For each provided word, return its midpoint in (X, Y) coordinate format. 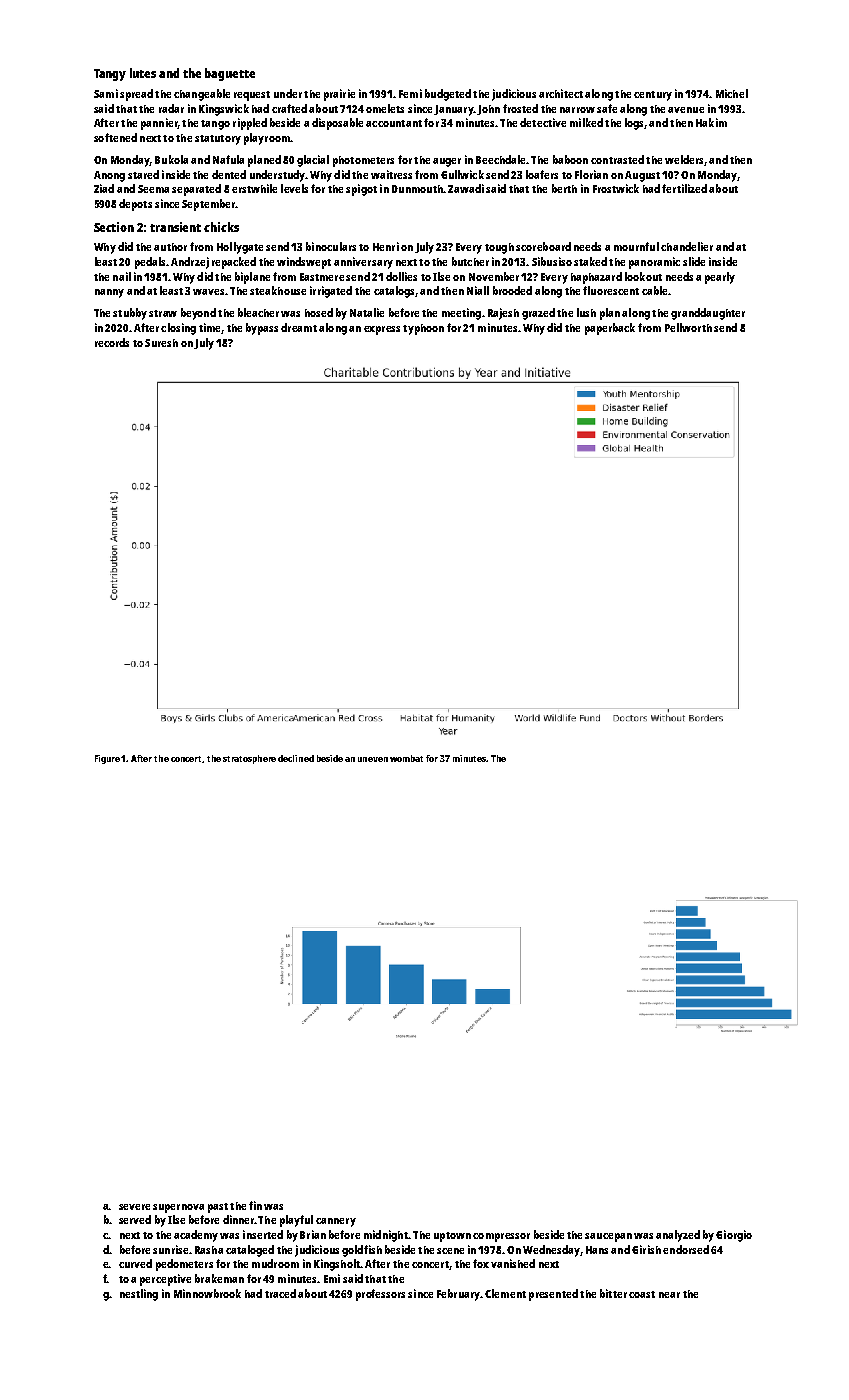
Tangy (110, 75)
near (669, 1295)
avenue (686, 110)
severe (134, 1207)
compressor (501, 1237)
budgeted (448, 95)
